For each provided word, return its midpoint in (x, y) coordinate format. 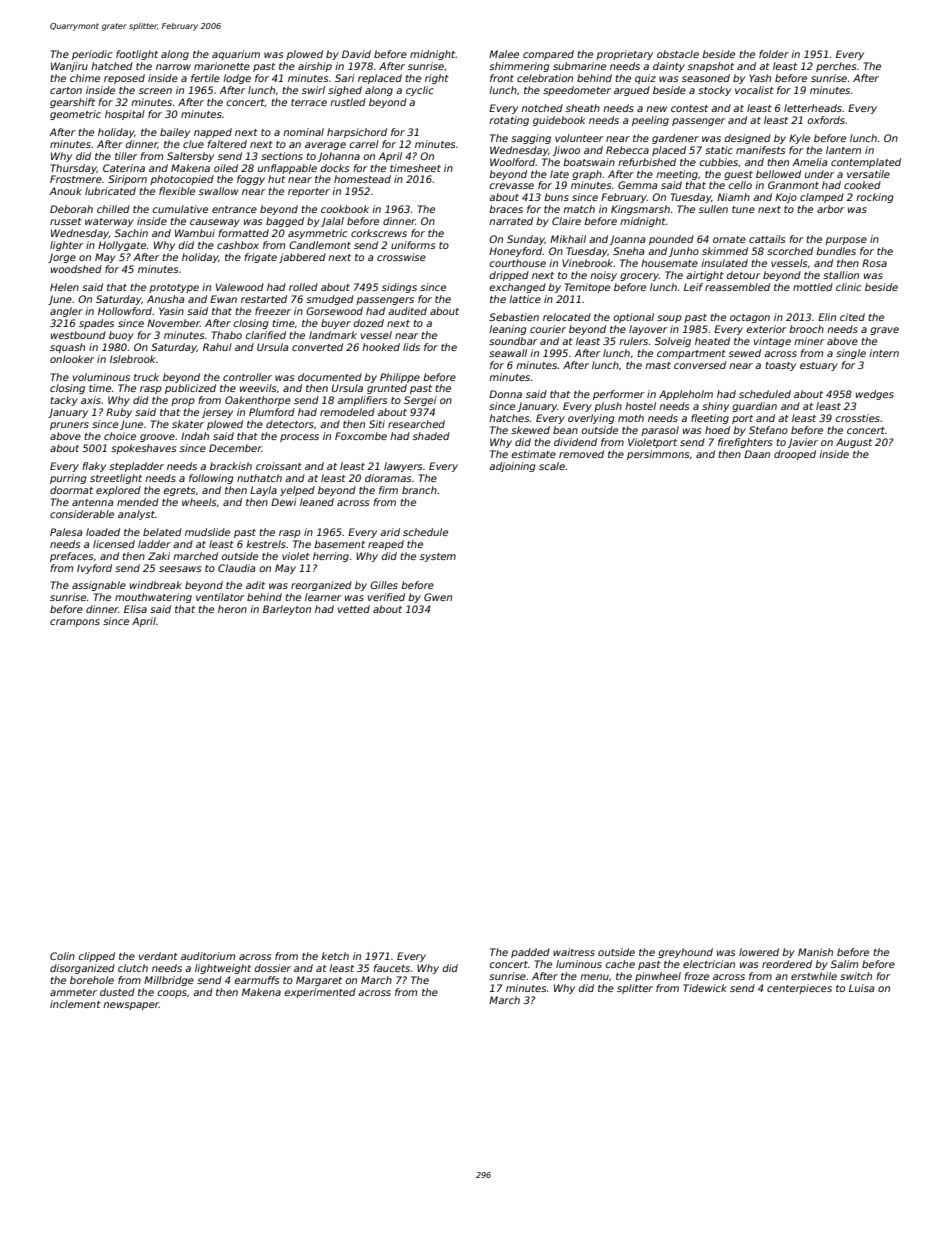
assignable (99, 586)
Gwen (438, 597)
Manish (815, 952)
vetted (354, 609)
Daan (757, 454)
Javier (803, 443)
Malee (504, 54)
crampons (75, 623)
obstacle (678, 54)
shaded (431, 436)
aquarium (236, 55)
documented (330, 377)
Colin (62, 956)
